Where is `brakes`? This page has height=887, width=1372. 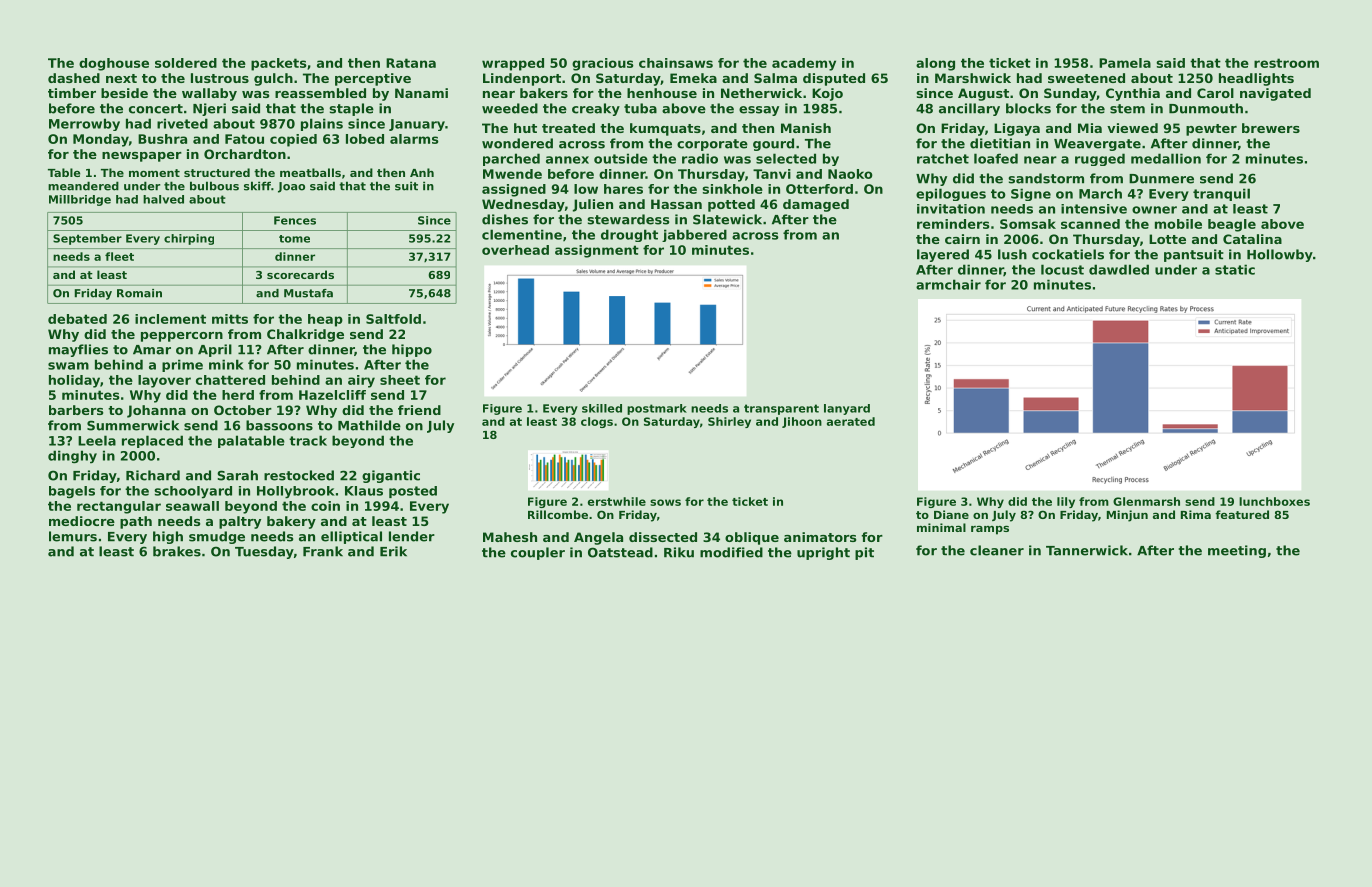
brakes is located at coordinates (177, 551).
